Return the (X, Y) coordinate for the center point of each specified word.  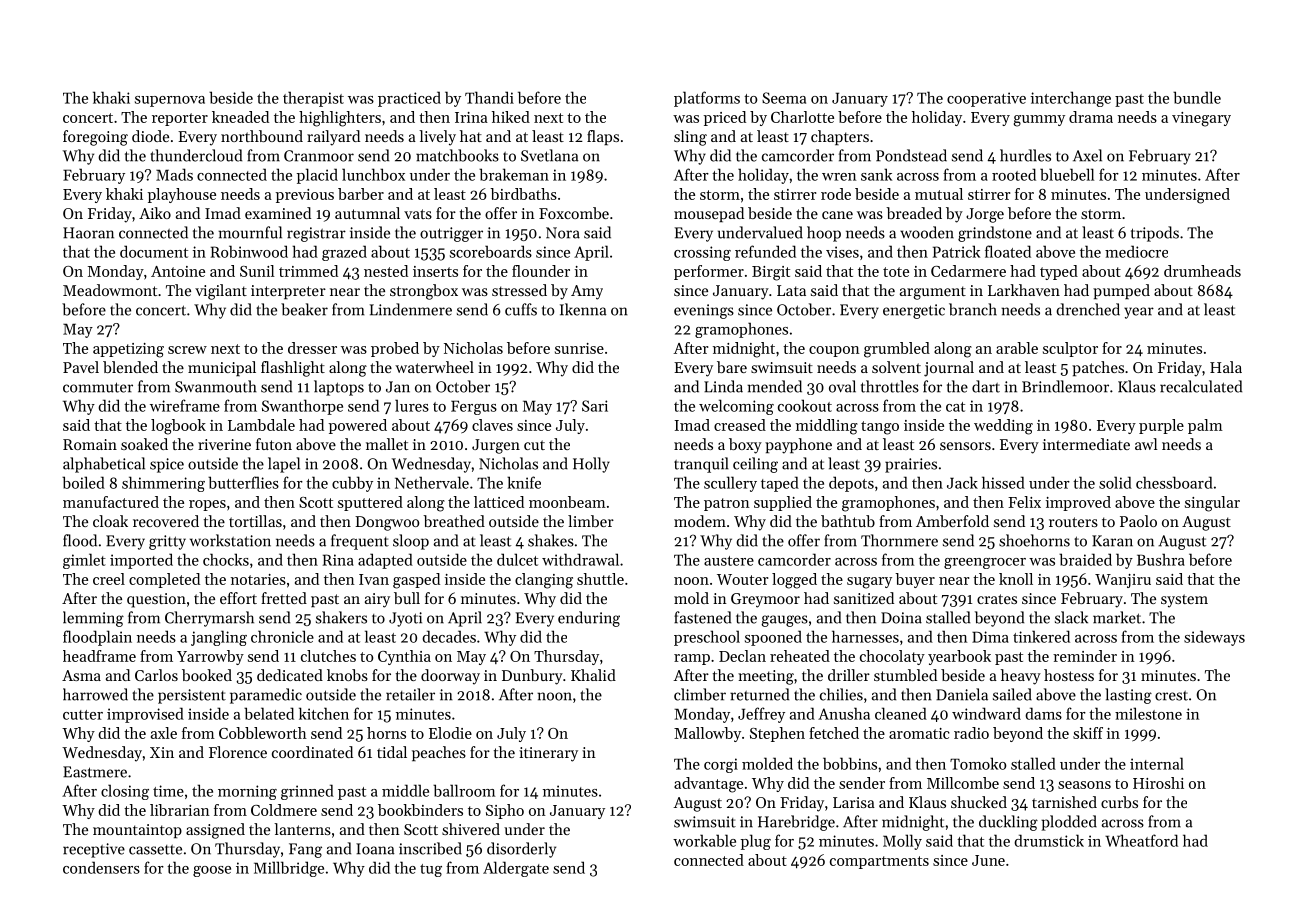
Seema (784, 98)
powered (358, 426)
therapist (313, 99)
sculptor (1070, 349)
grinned (307, 792)
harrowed (95, 694)
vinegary (1201, 119)
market (1117, 617)
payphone (798, 446)
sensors (965, 446)
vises (842, 252)
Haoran (88, 233)
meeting (766, 677)
